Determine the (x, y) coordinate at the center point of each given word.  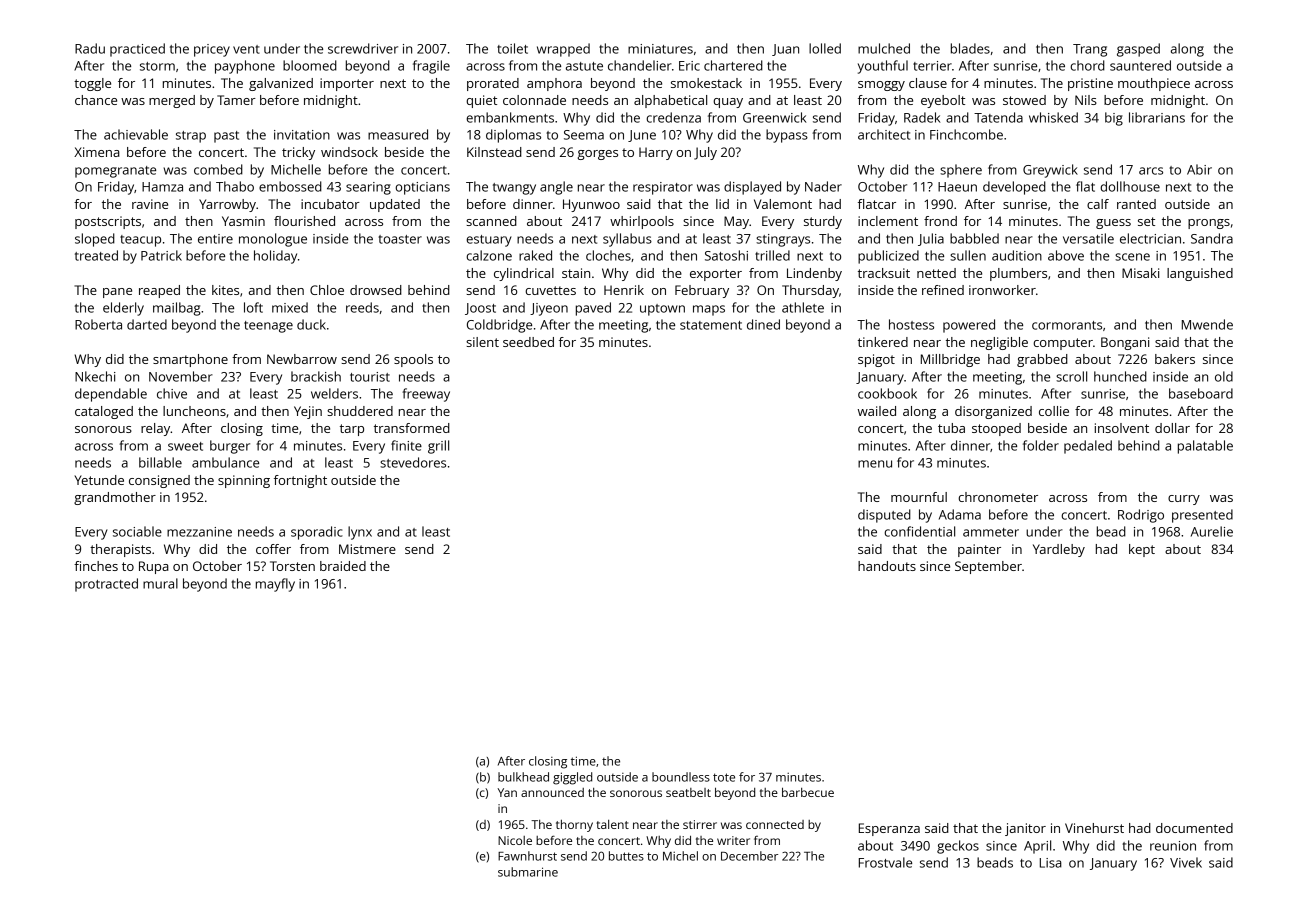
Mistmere (367, 549)
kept (1142, 550)
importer (347, 84)
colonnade (534, 100)
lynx (360, 533)
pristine (1090, 84)
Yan (507, 792)
